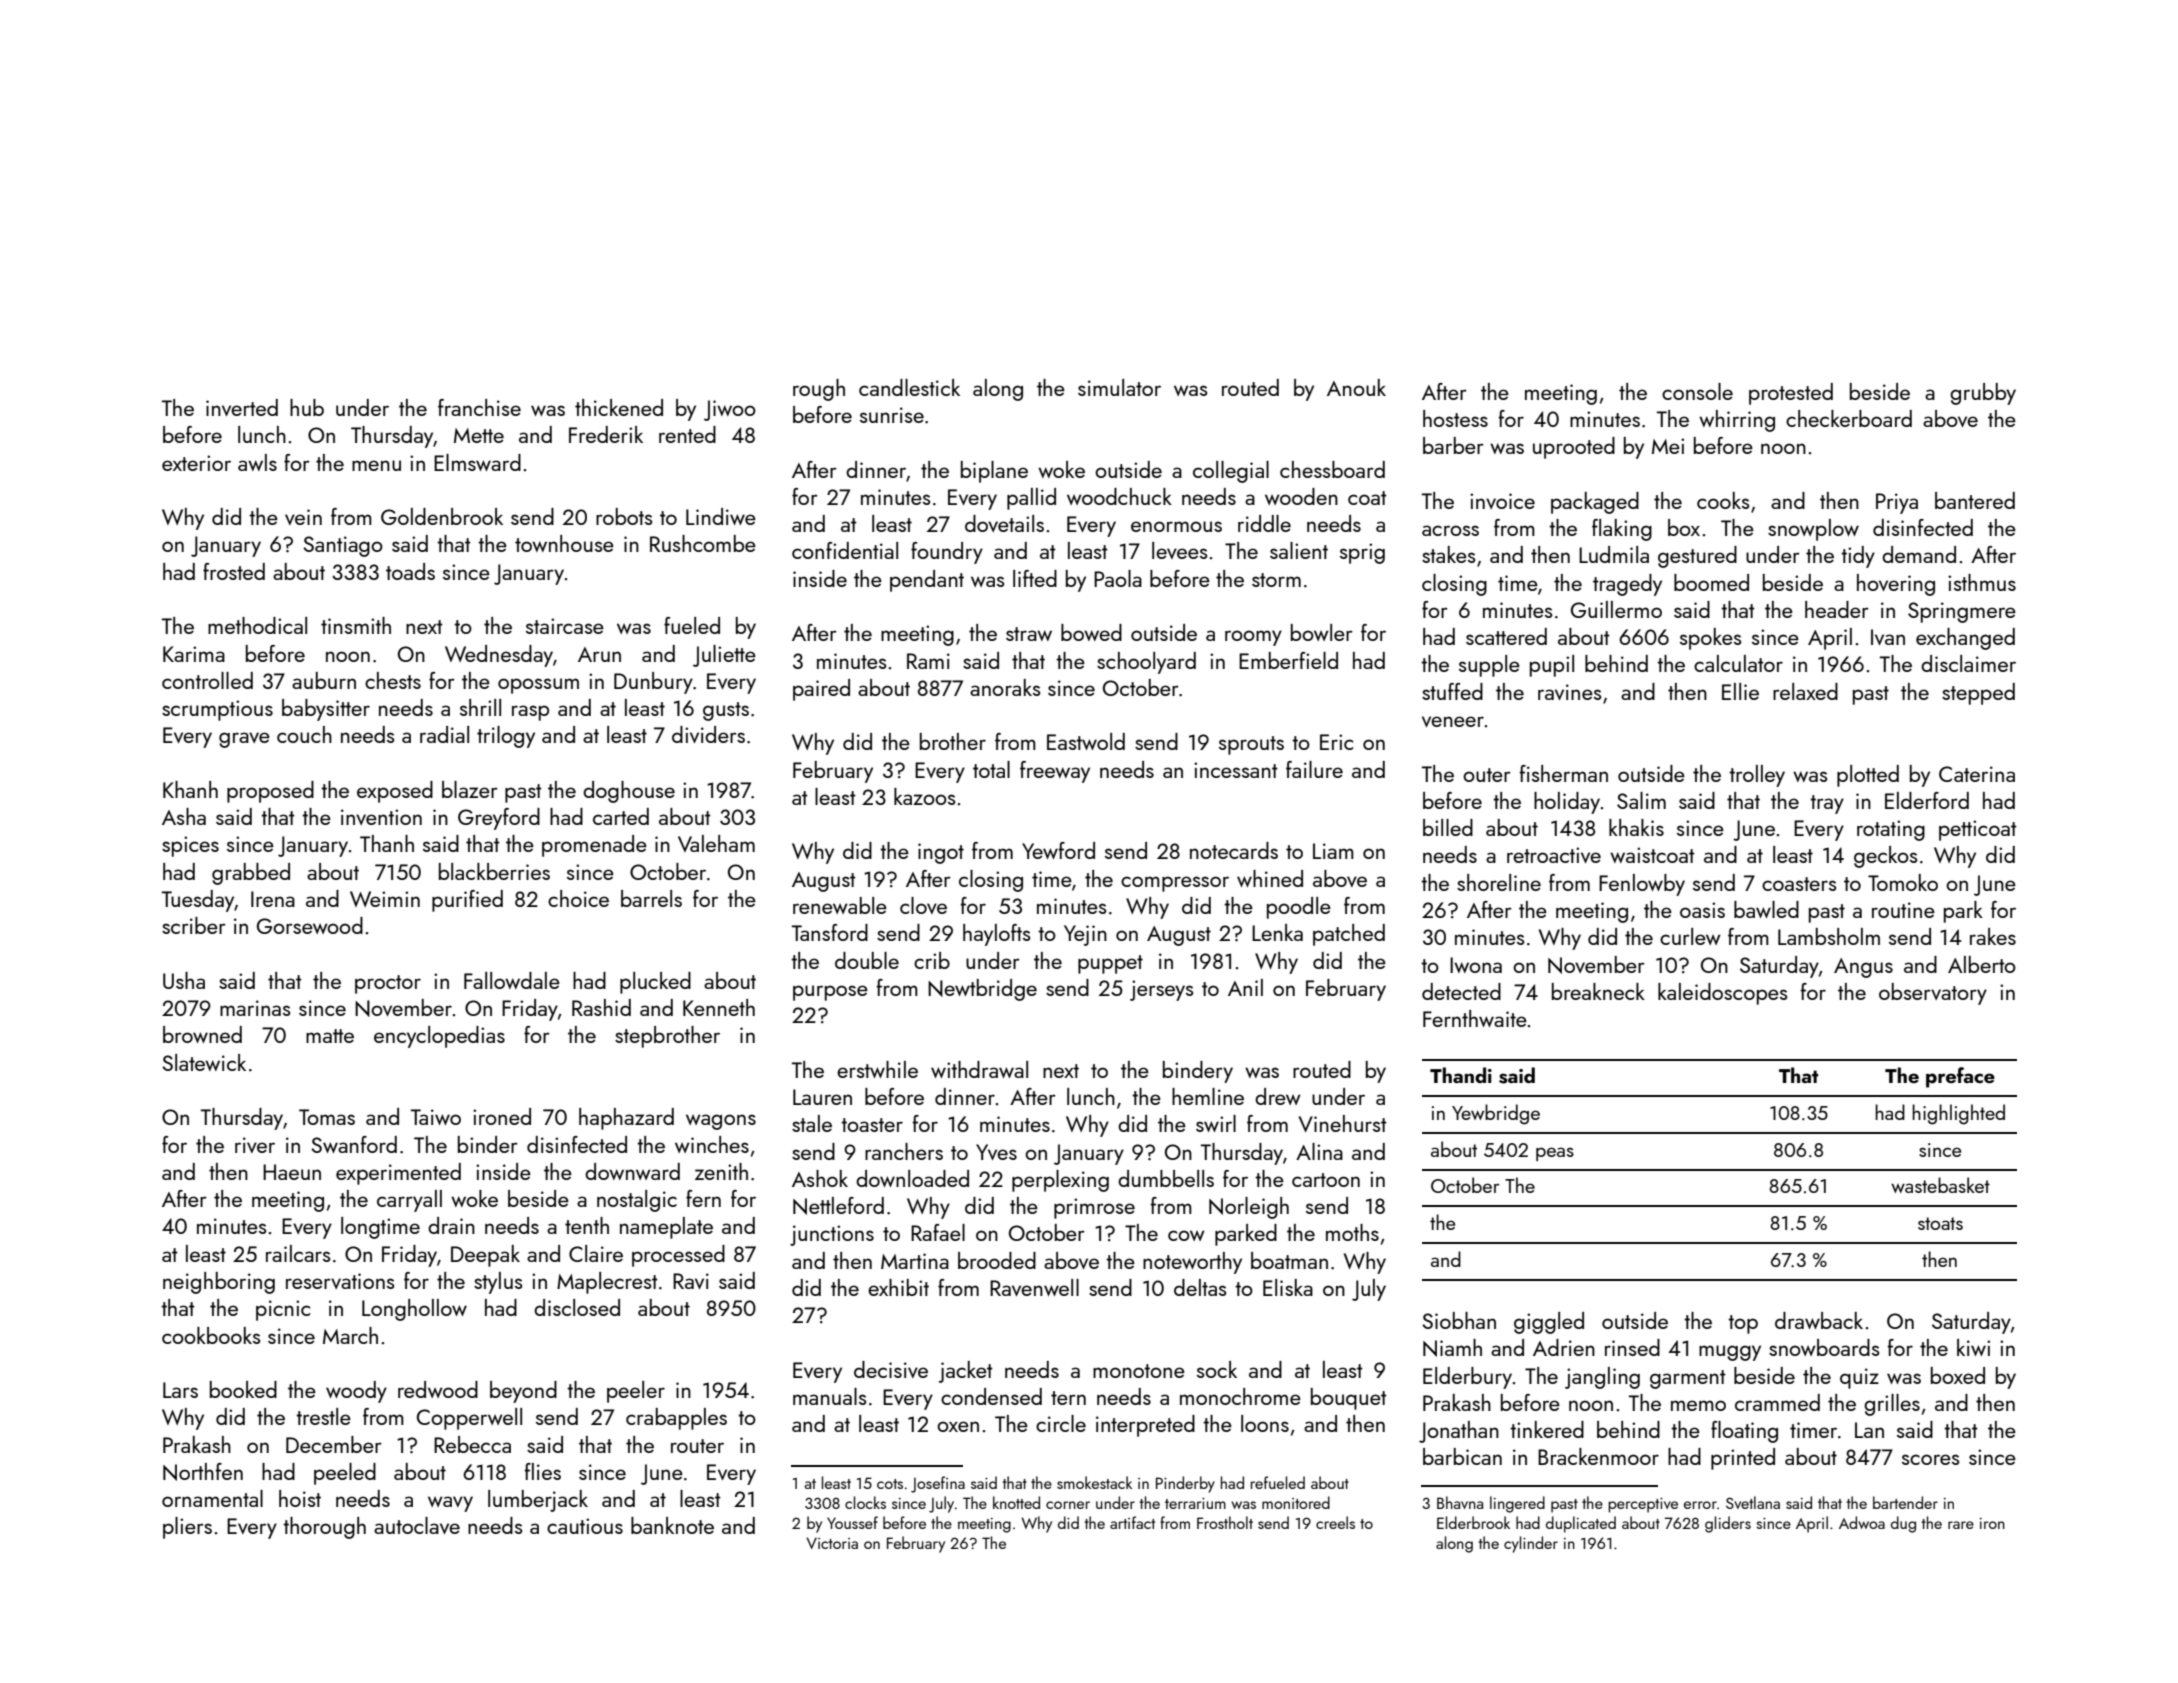  I want to click on spices, so click(190, 846).
